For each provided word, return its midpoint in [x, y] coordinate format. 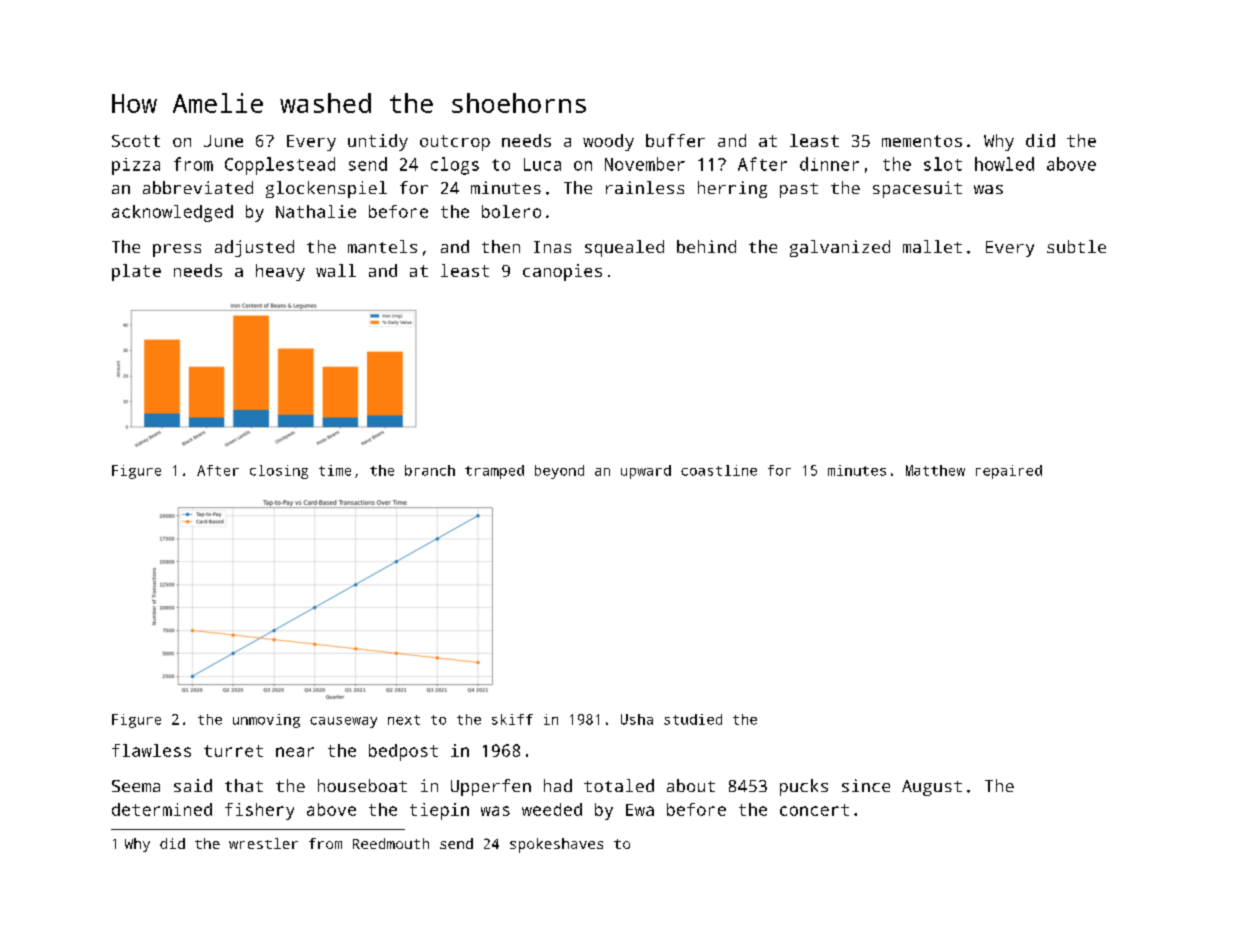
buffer [675, 140]
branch [430, 470]
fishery [259, 811]
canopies [562, 272]
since [866, 785]
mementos [922, 141]
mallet [932, 246]
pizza [136, 166]
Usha [637, 719]
